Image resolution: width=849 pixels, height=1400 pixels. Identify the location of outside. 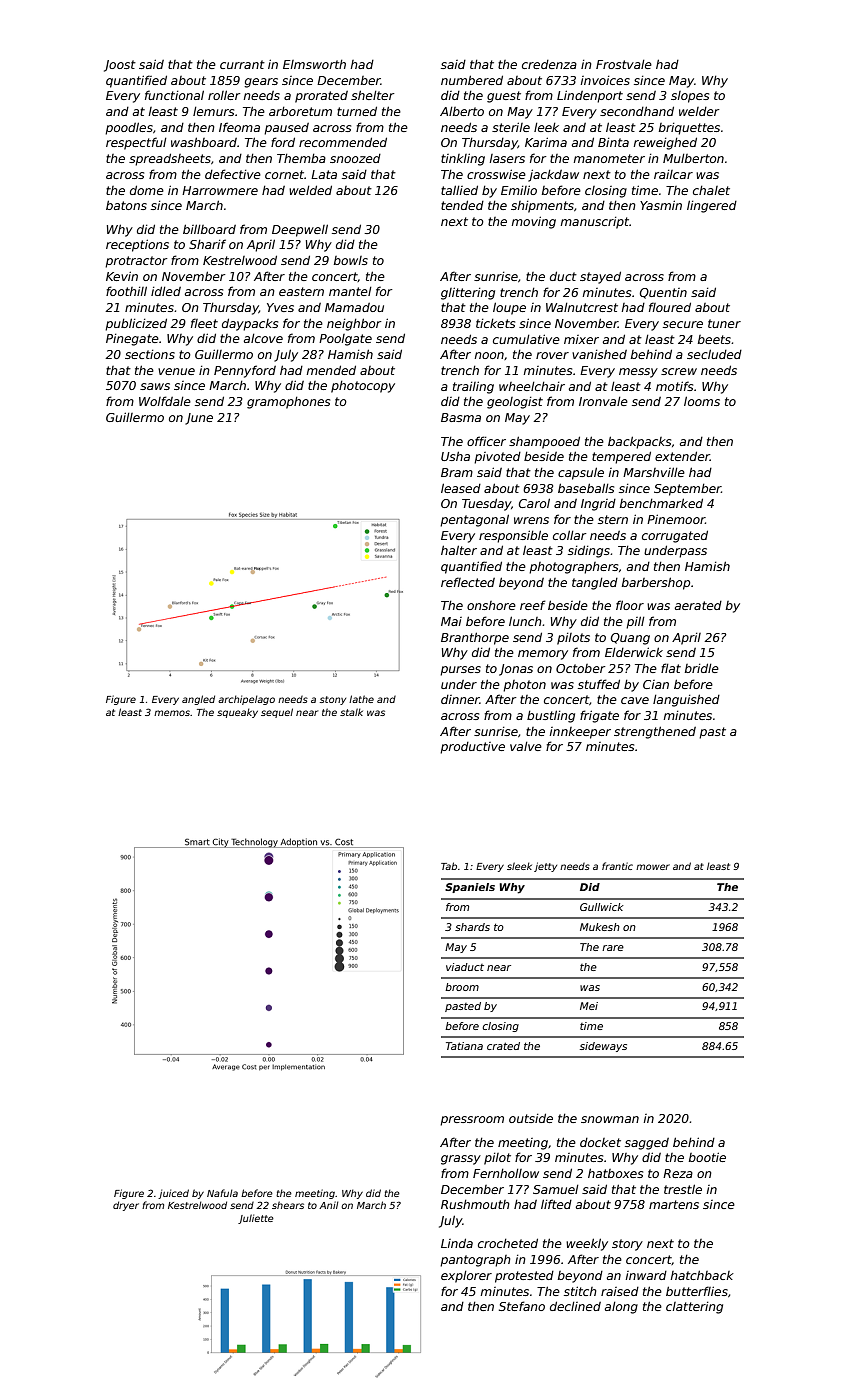
(531, 1118).
